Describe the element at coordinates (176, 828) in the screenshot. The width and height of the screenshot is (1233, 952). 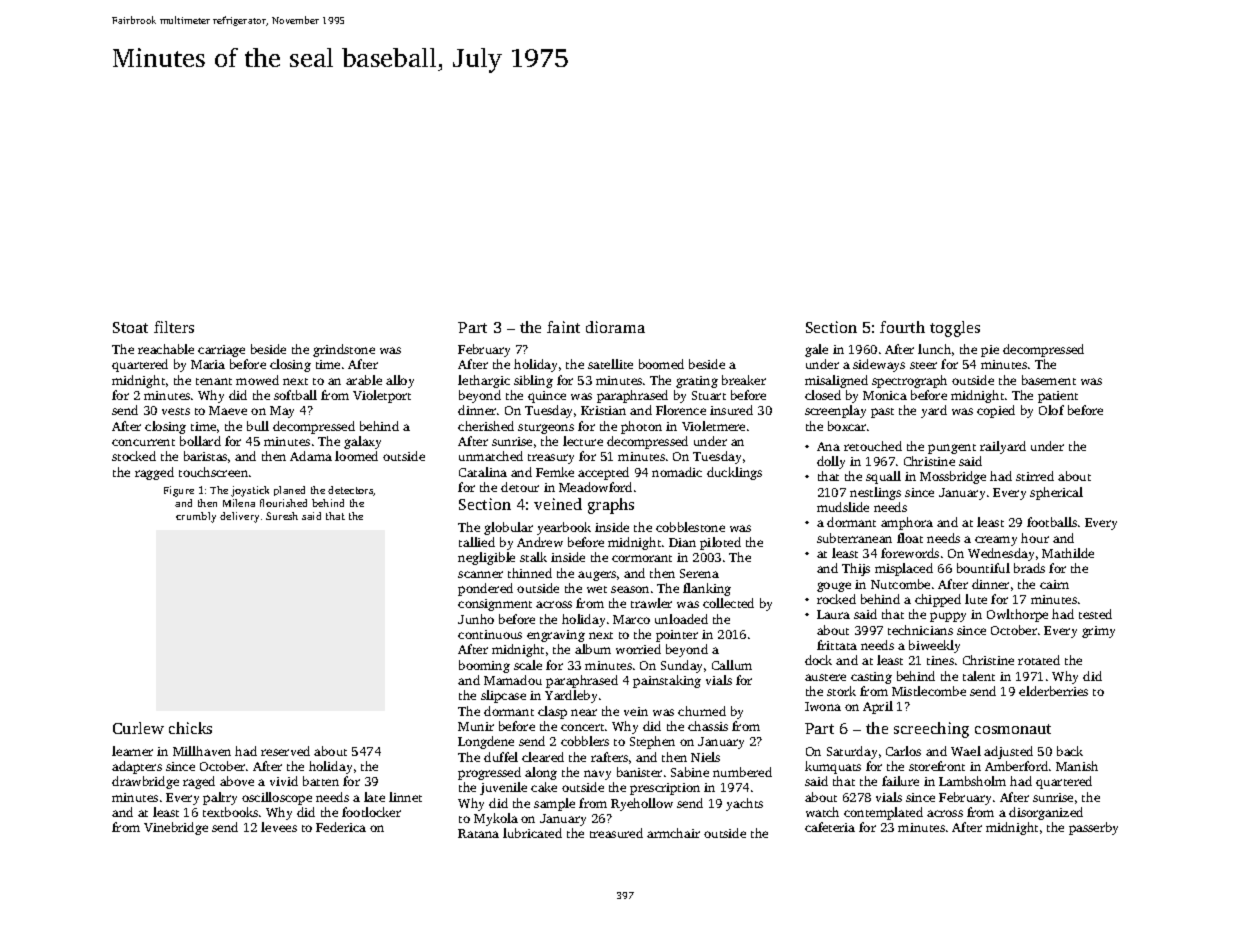
I see `Vinebridge` at that location.
